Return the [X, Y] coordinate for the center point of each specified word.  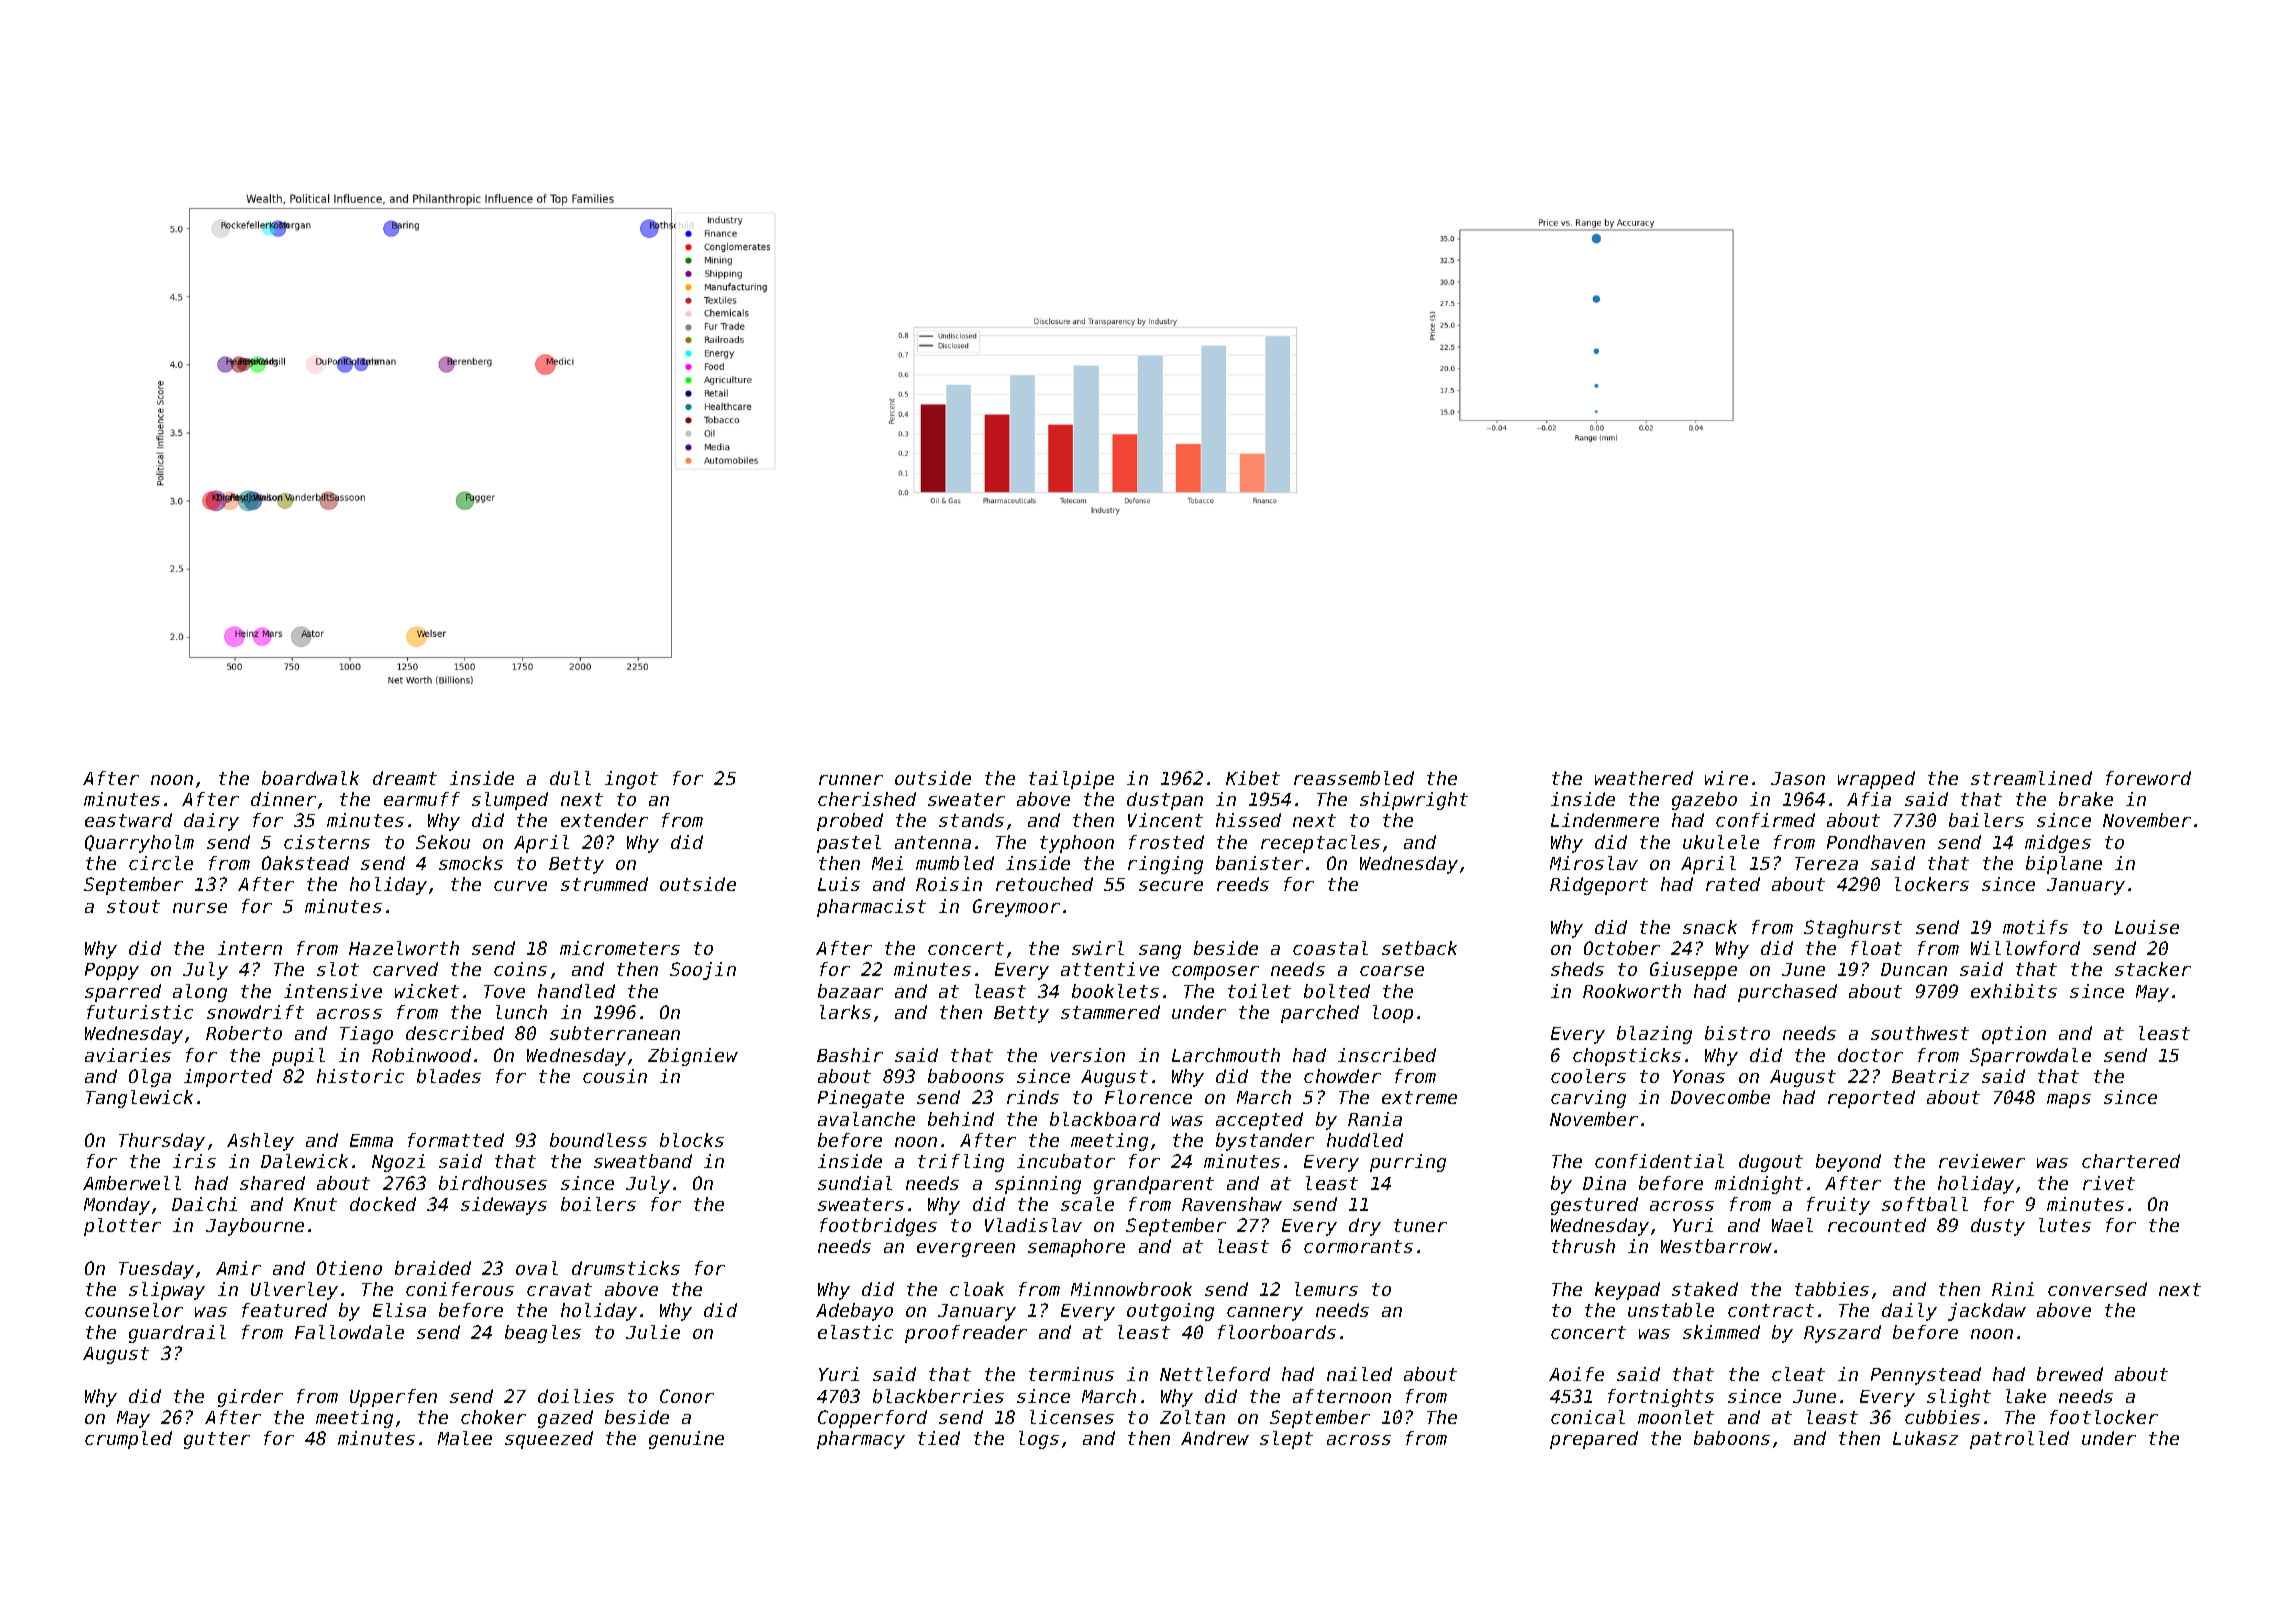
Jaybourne [255, 1227]
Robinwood [421, 1055]
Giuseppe [1693, 971]
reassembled [1354, 778]
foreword [2148, 778]
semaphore [1076, 1248]
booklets [1115, 991]
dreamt [405, 778]
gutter [217, 1440]
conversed [2097, 1289]
